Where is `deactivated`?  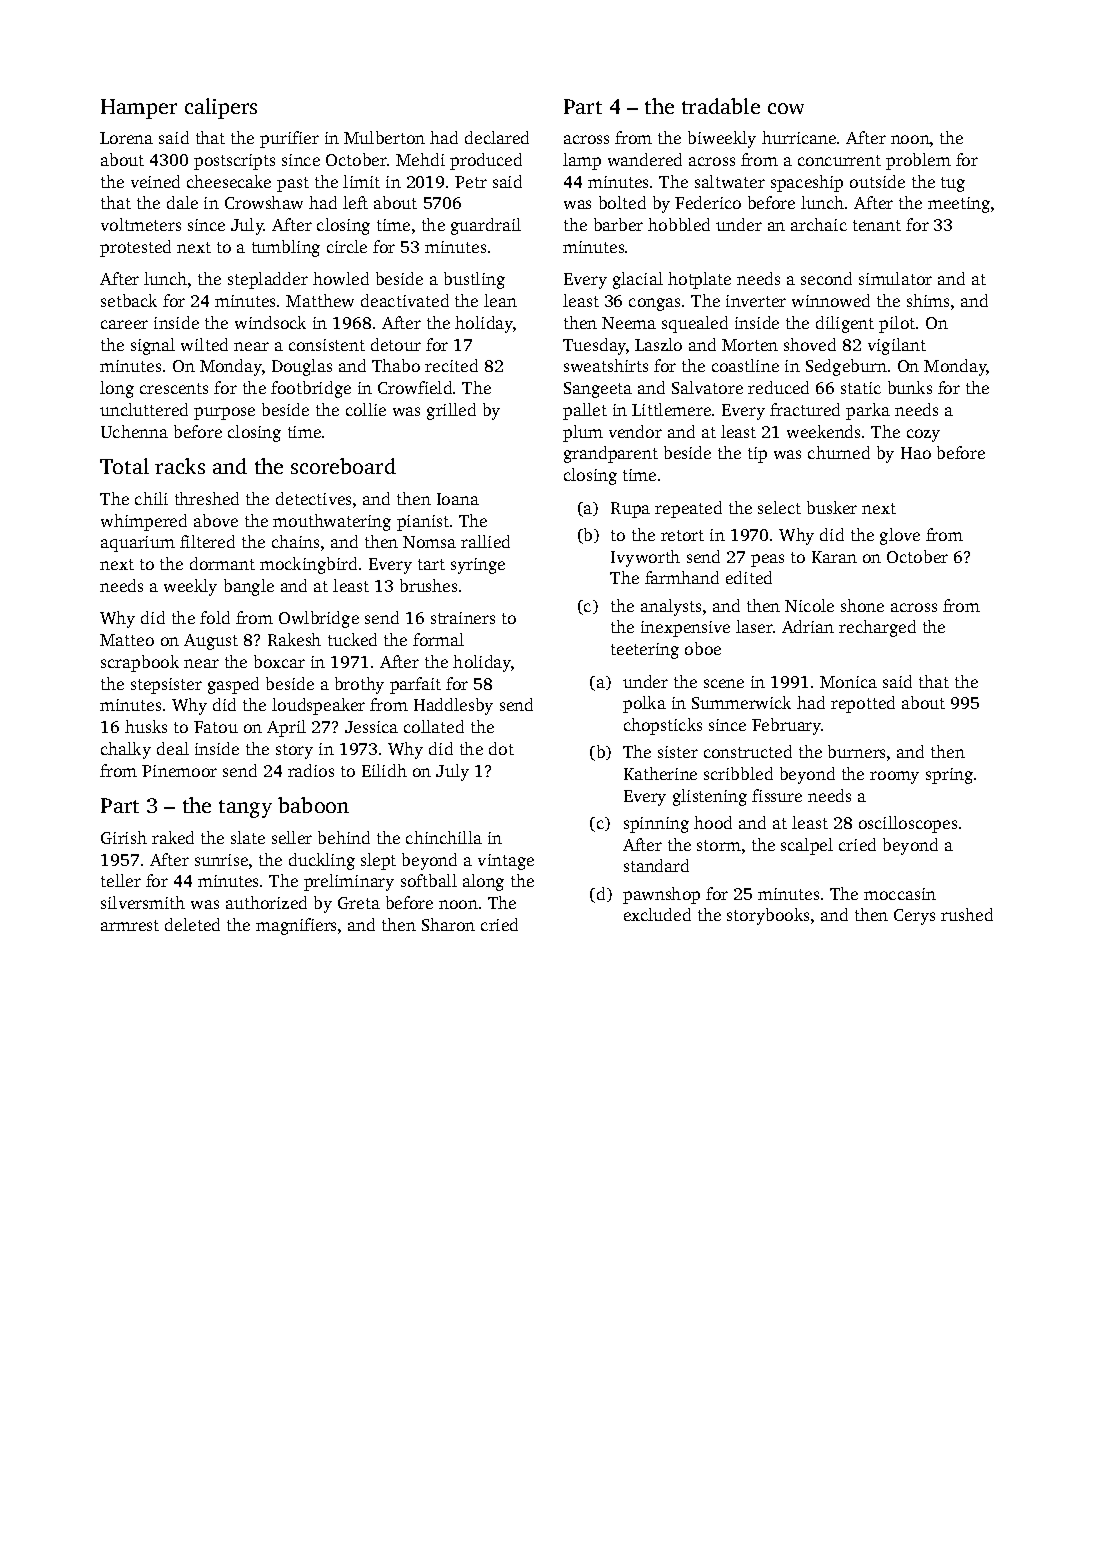 deactivated is located at coordinates (405, 300).
